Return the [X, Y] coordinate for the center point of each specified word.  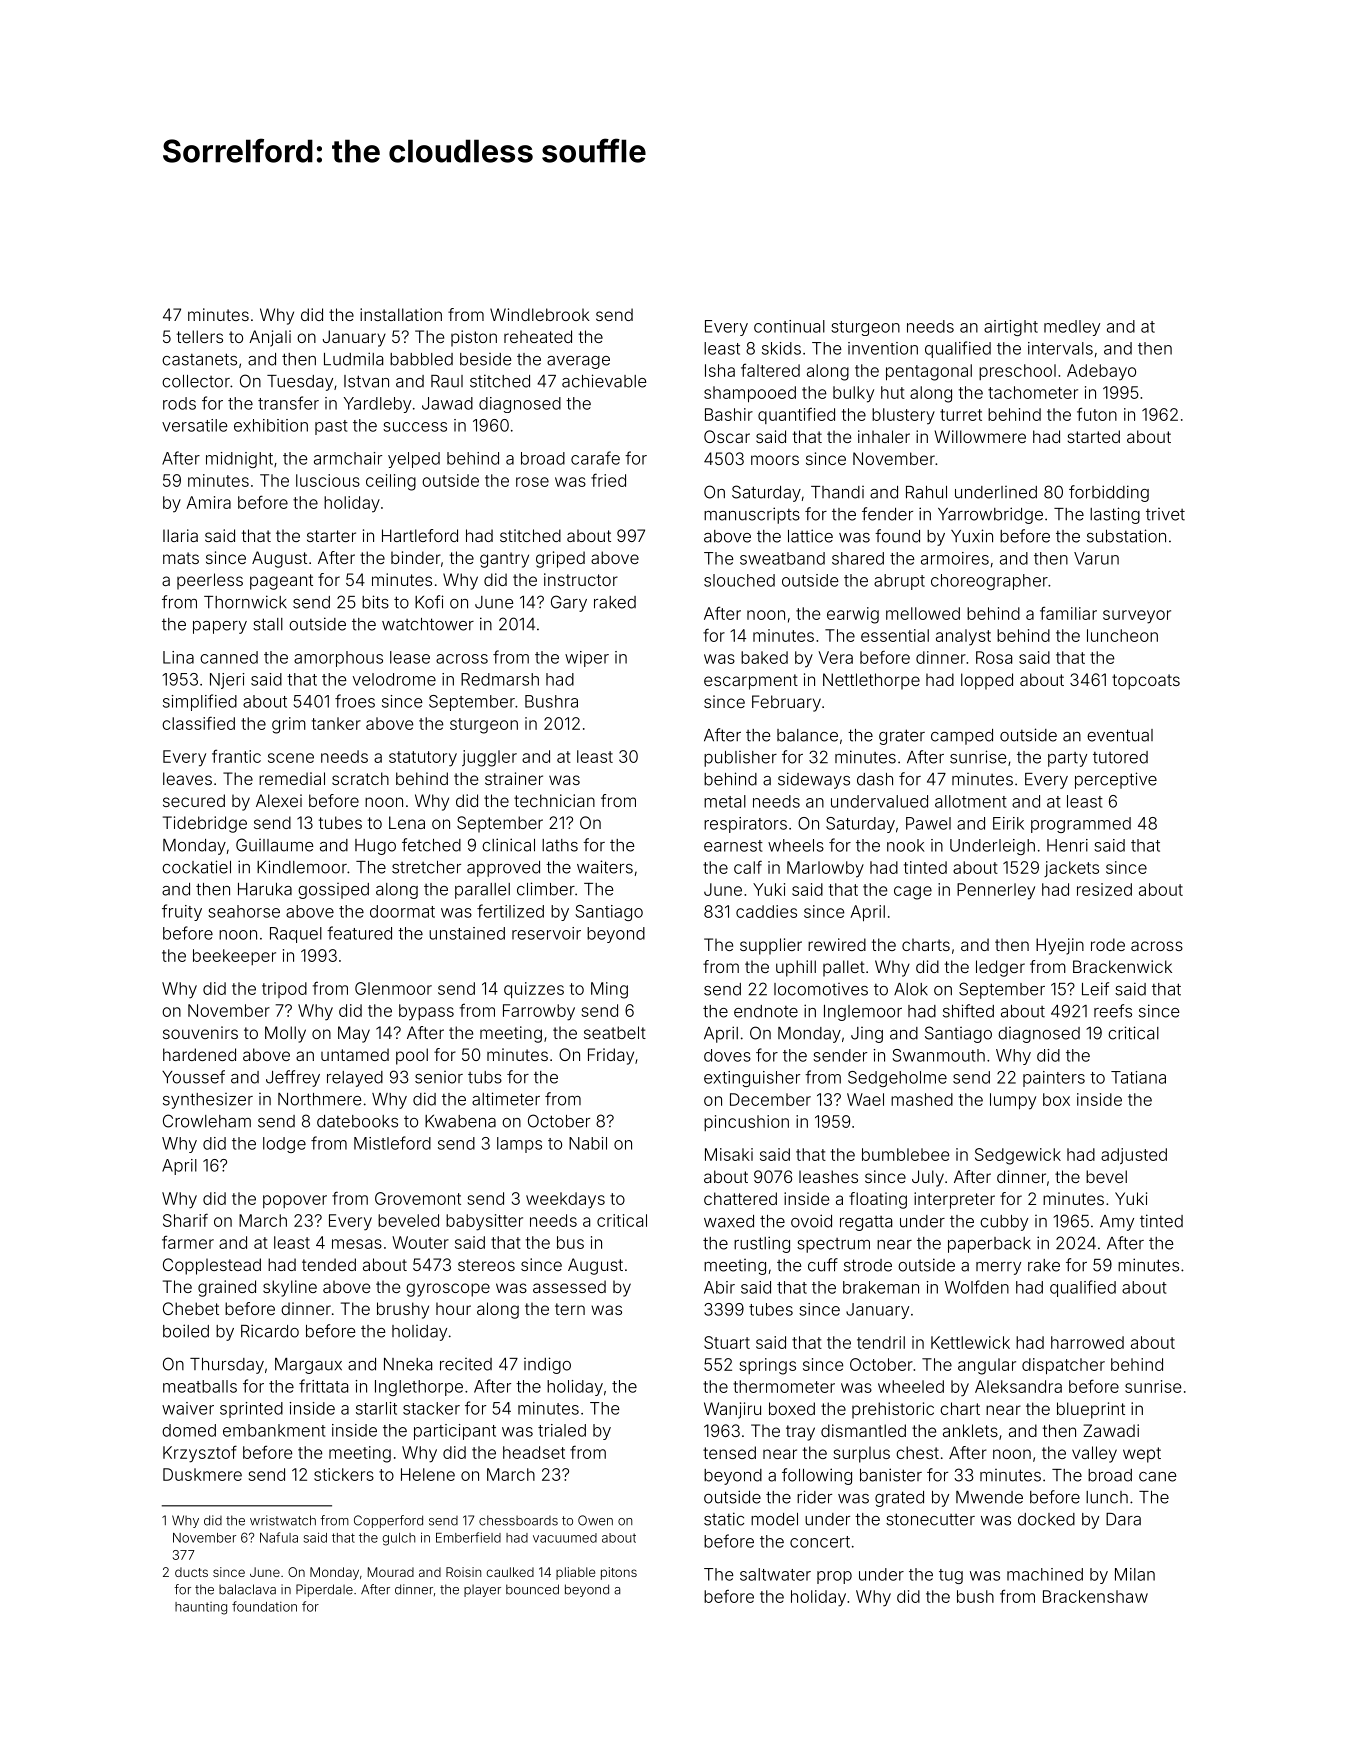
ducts [191, 1572]
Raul [447, 381]
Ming [609, 990]
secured [194, 800]
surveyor [1137, 617]
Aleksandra [1018, 1386]
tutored [1120, 757]
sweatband [782, 558]
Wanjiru [732, 1410]
